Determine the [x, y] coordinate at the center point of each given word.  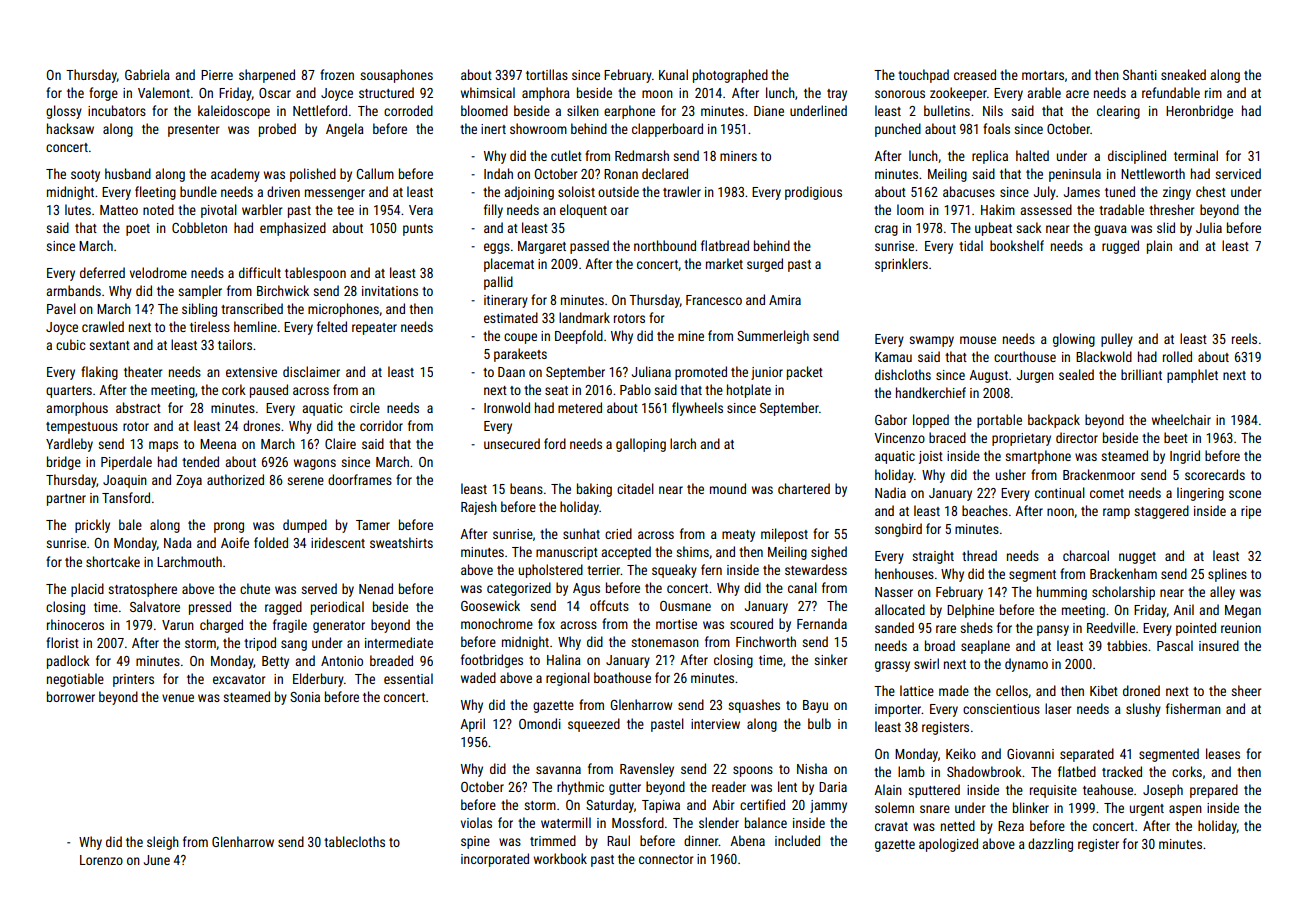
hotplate [749, 391]
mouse [978, 340]
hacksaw [70, 128]
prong [229, 527]
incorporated [495, 860]
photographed [730, 76]
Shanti [1140, 74]
